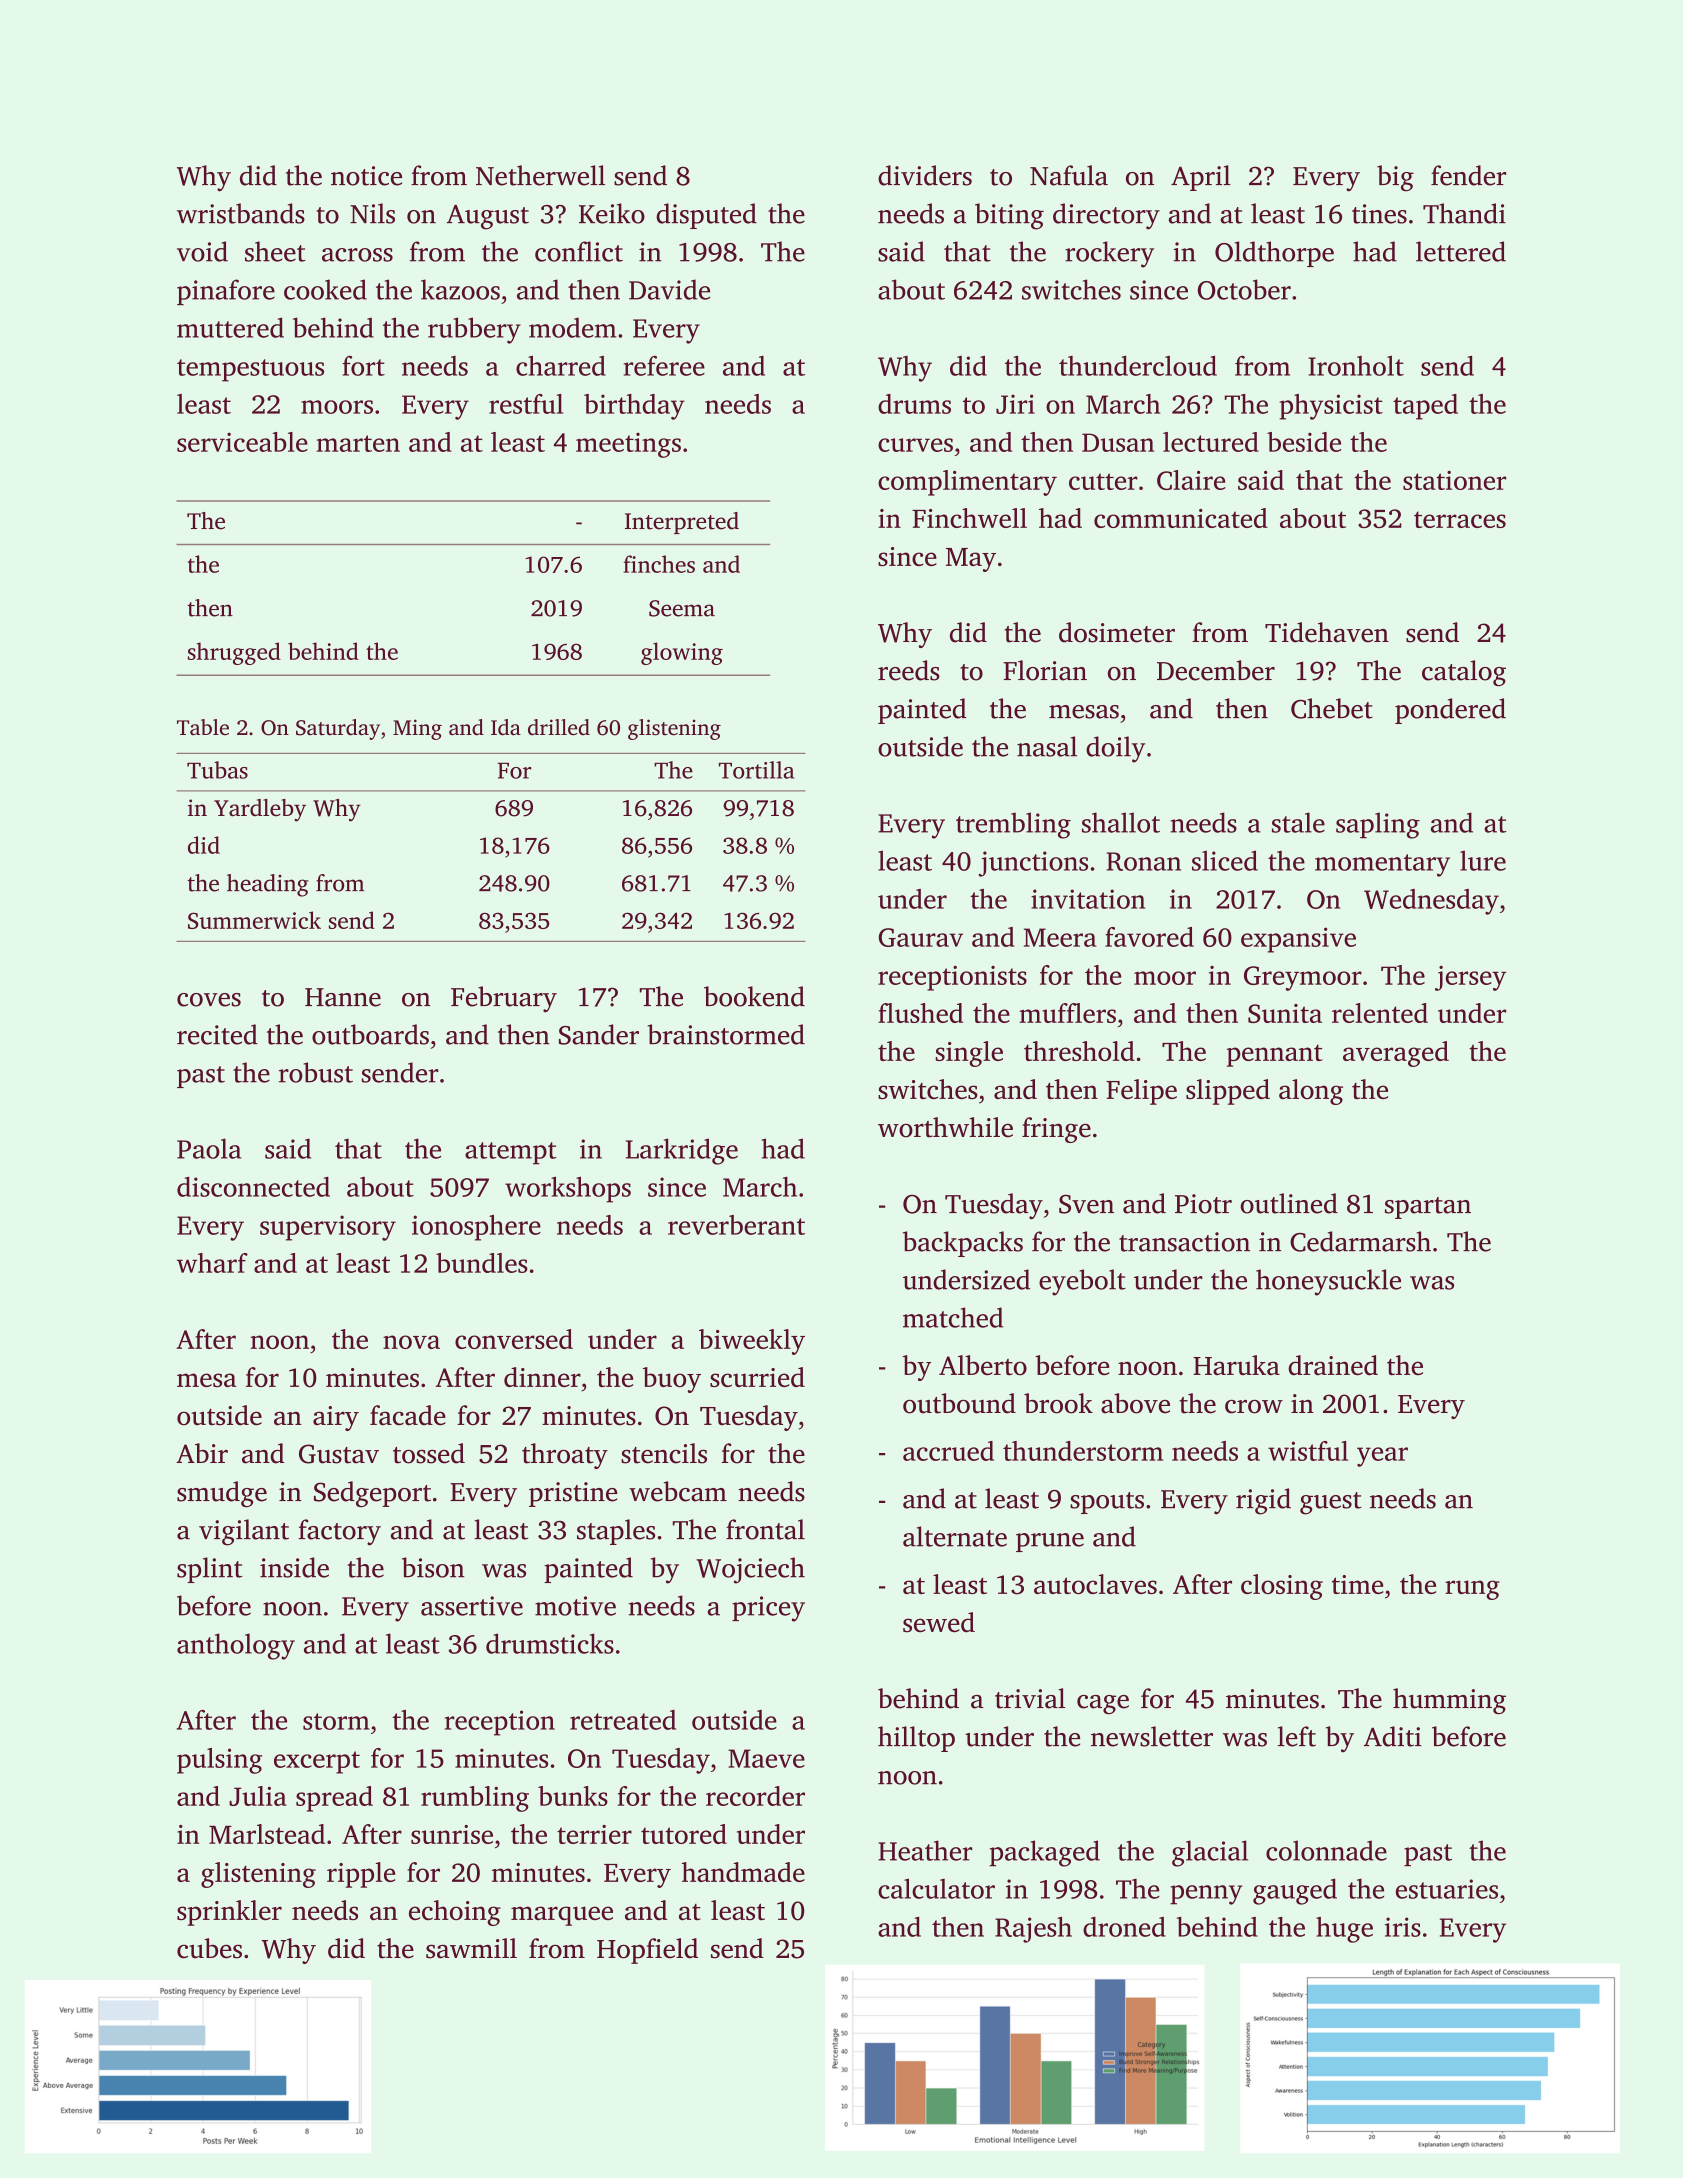 This screenshot has width=1683, height=2178. Describe the element at coordinates (916, 1739) in the screenshot. I see `hilltop` at that location.
